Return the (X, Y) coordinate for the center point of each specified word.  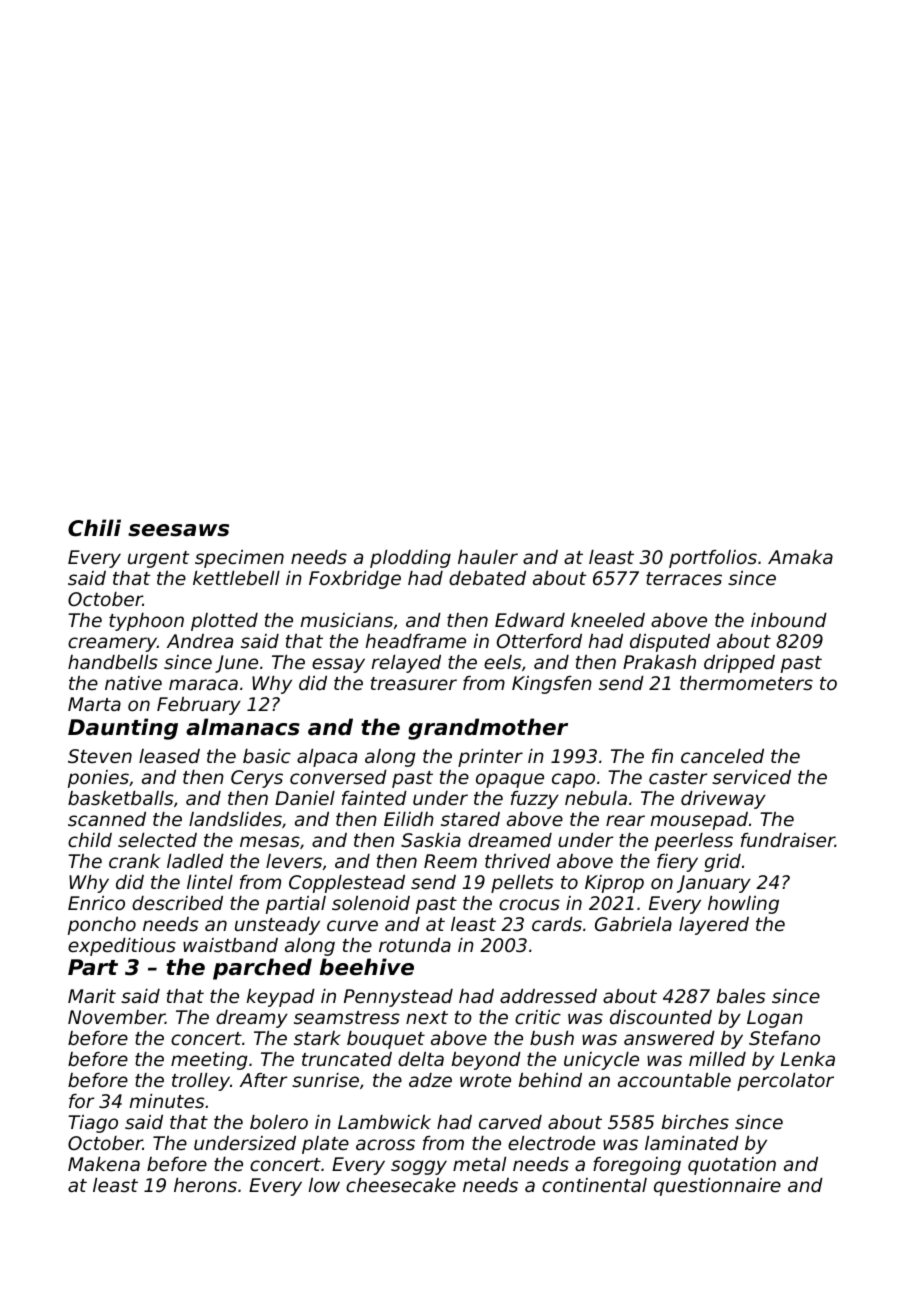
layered (714, 926)
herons (205, 1185)
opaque (510, 780)
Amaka (800, 557)
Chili (94, 528)
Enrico (96, 903)
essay (338, 665)
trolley (201, 1082)
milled (717, 1059)
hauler (488, 557)
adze (430, 1080)
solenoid (371, 903)
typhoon (146, 622)
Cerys (257, 779)
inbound (789, 620)
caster (678, 777)
